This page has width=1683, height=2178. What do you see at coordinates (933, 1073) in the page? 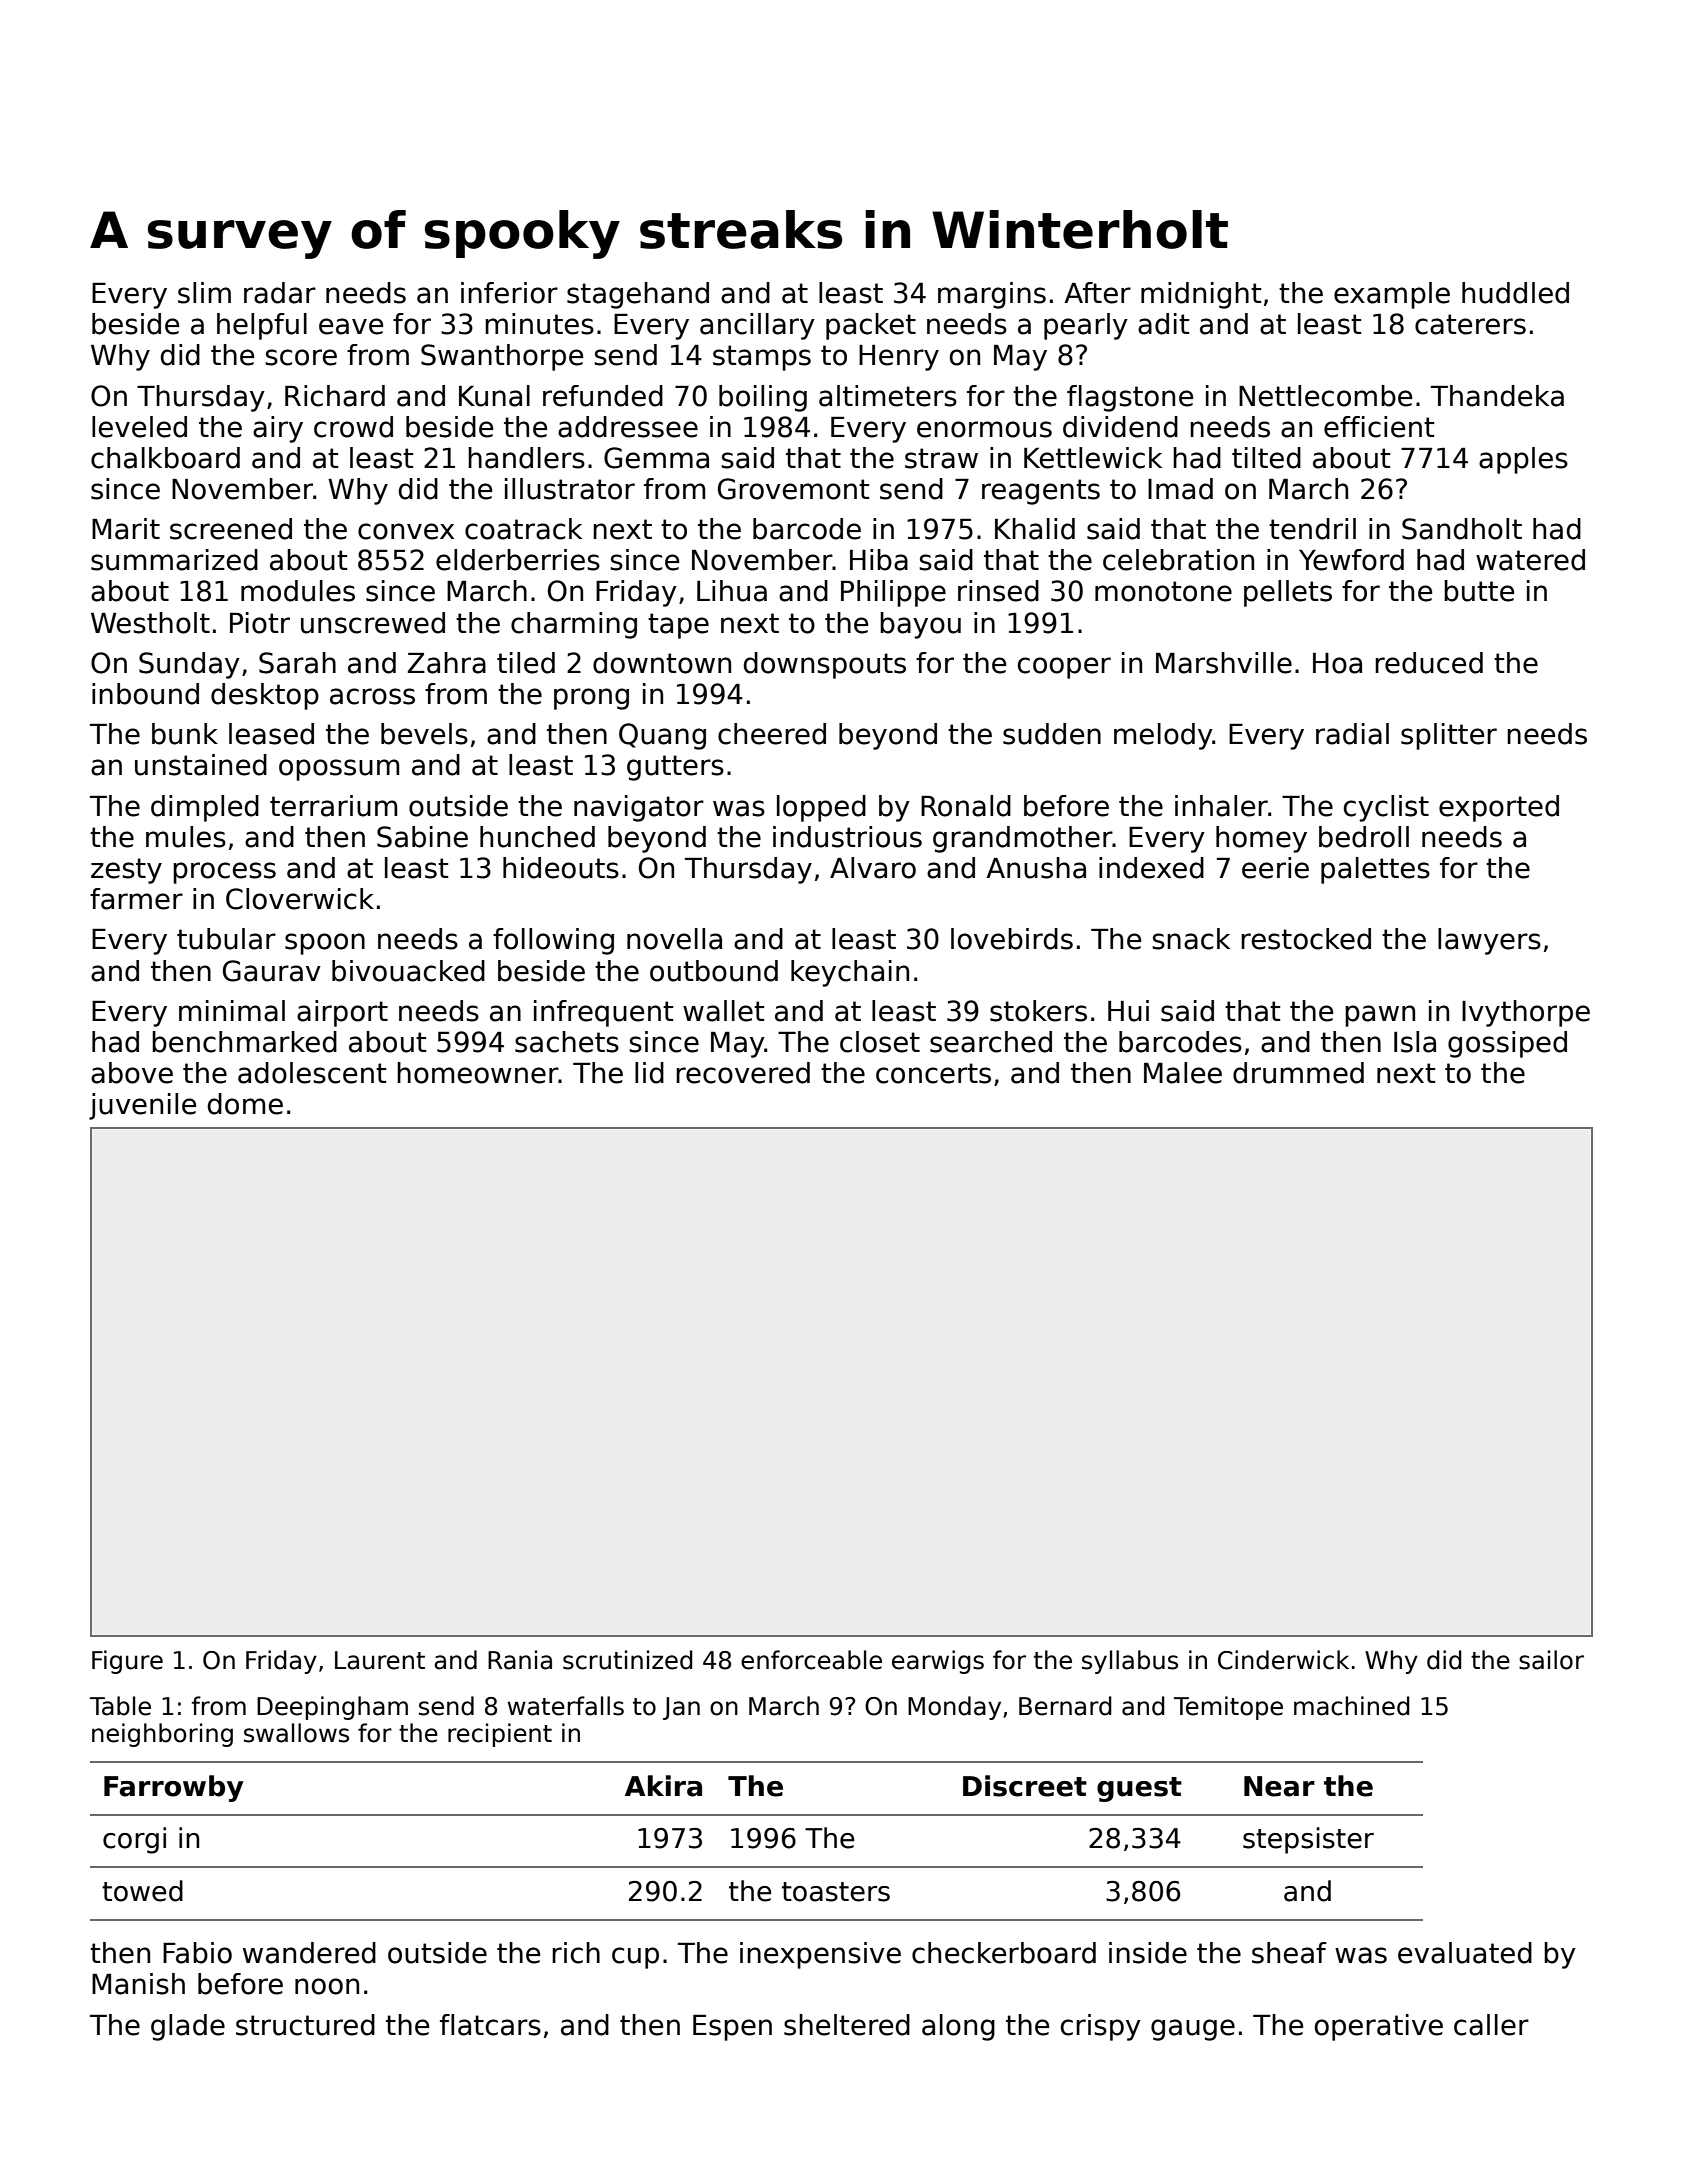
I see `concerts` at bounding box center [933, 1073].
